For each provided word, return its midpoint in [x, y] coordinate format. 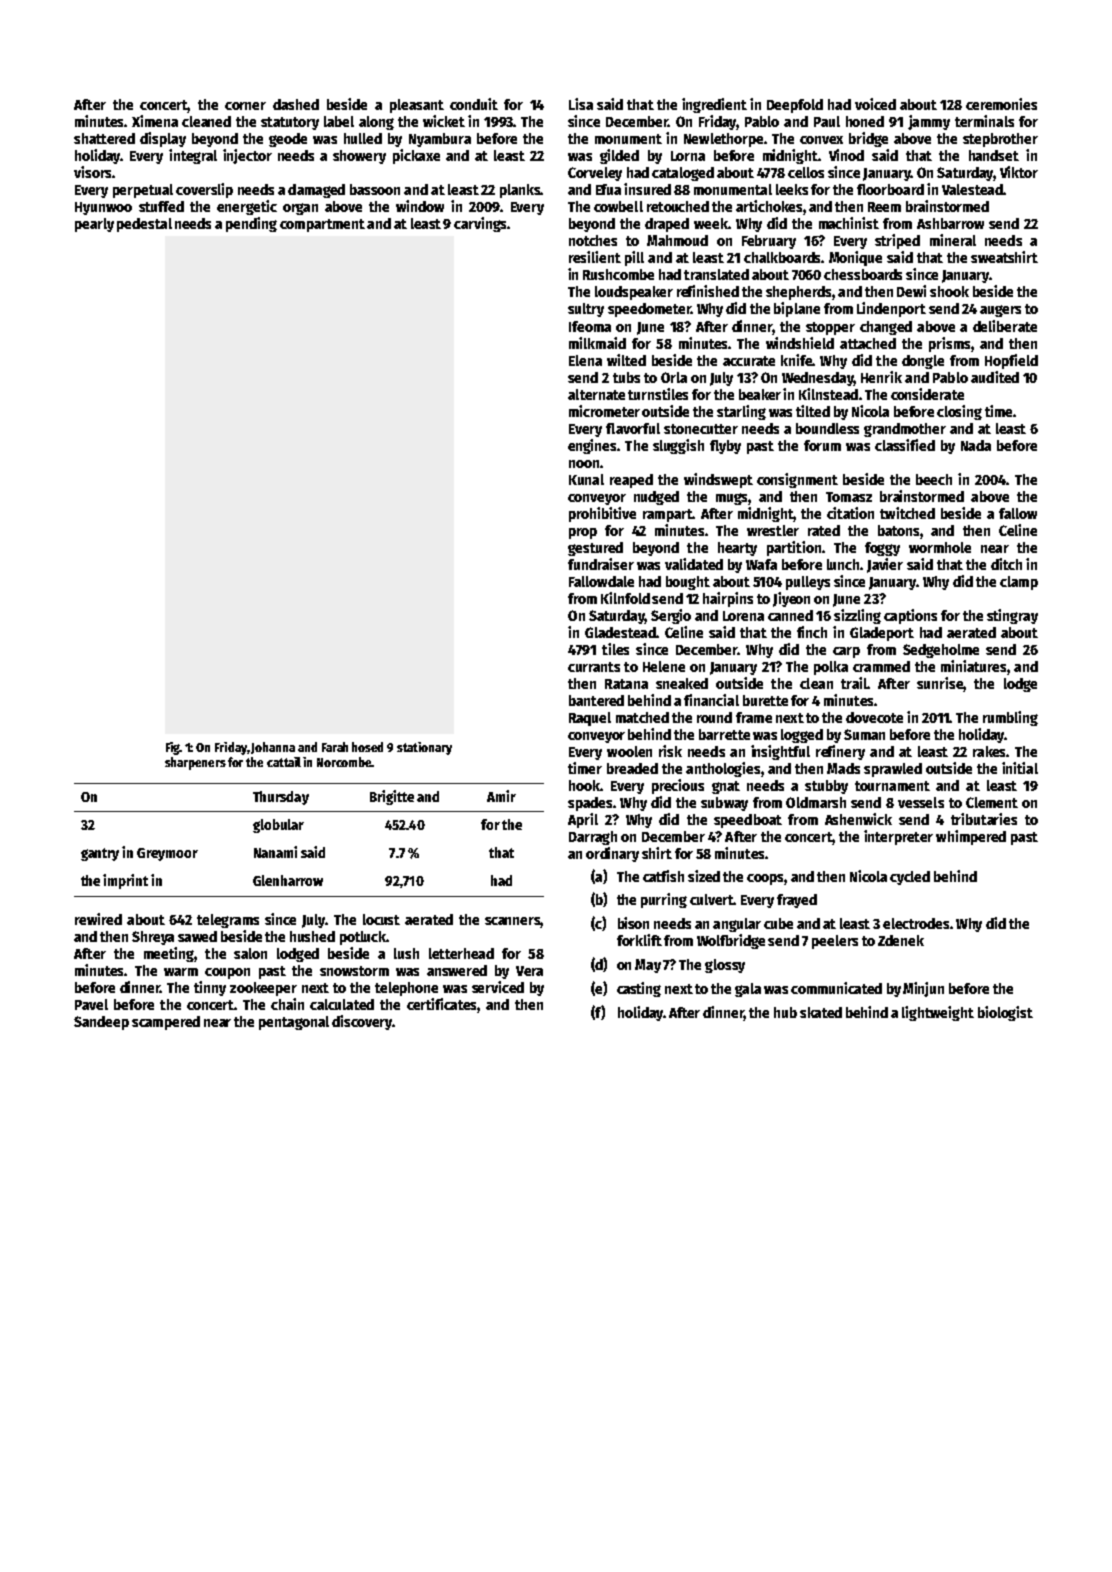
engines [592, 446]
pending [251, 224]
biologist [1005, 1013]
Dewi [911, 291]
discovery [362, 1022]
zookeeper [263, 989]
